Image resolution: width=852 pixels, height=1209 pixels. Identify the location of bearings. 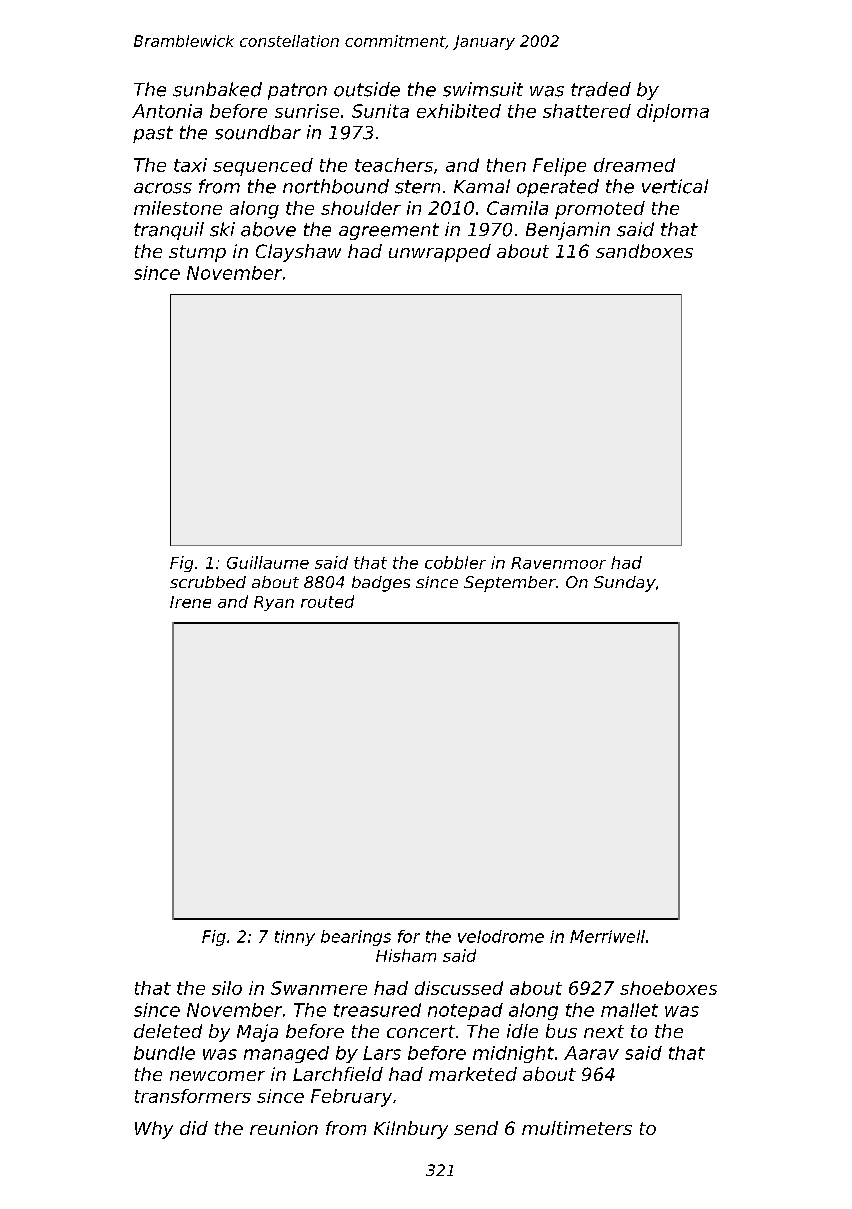
(356, 938).
